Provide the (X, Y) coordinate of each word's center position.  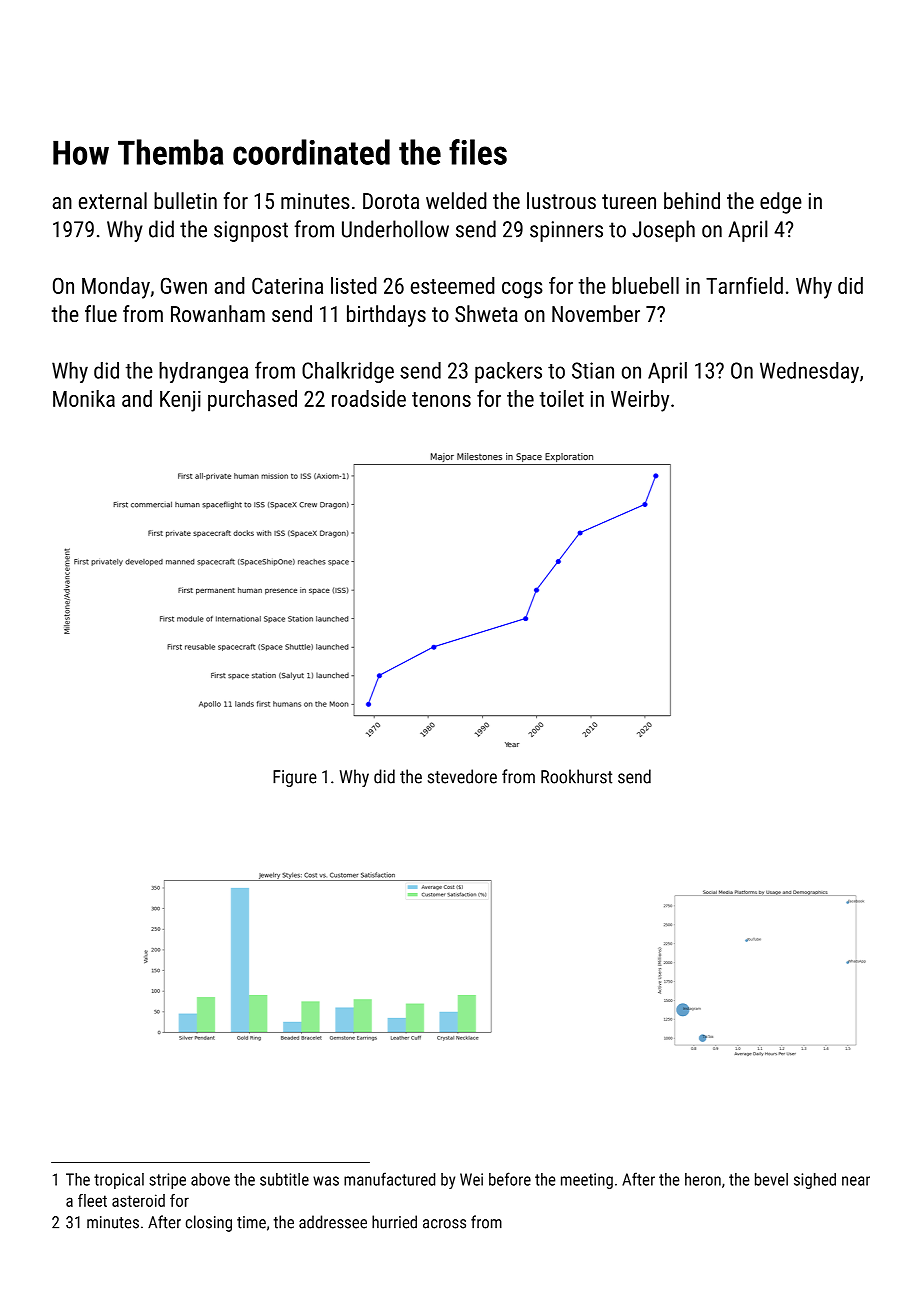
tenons (441, 399)
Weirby (640, 401)
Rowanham (218, 313)
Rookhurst (576, 776)
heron (703, 1179)
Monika (84, 398)
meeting (587, 1181)
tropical (119, 1181)
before (510, 1179)
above (210, 1179)
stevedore (462, 776)
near (856, 1181)
